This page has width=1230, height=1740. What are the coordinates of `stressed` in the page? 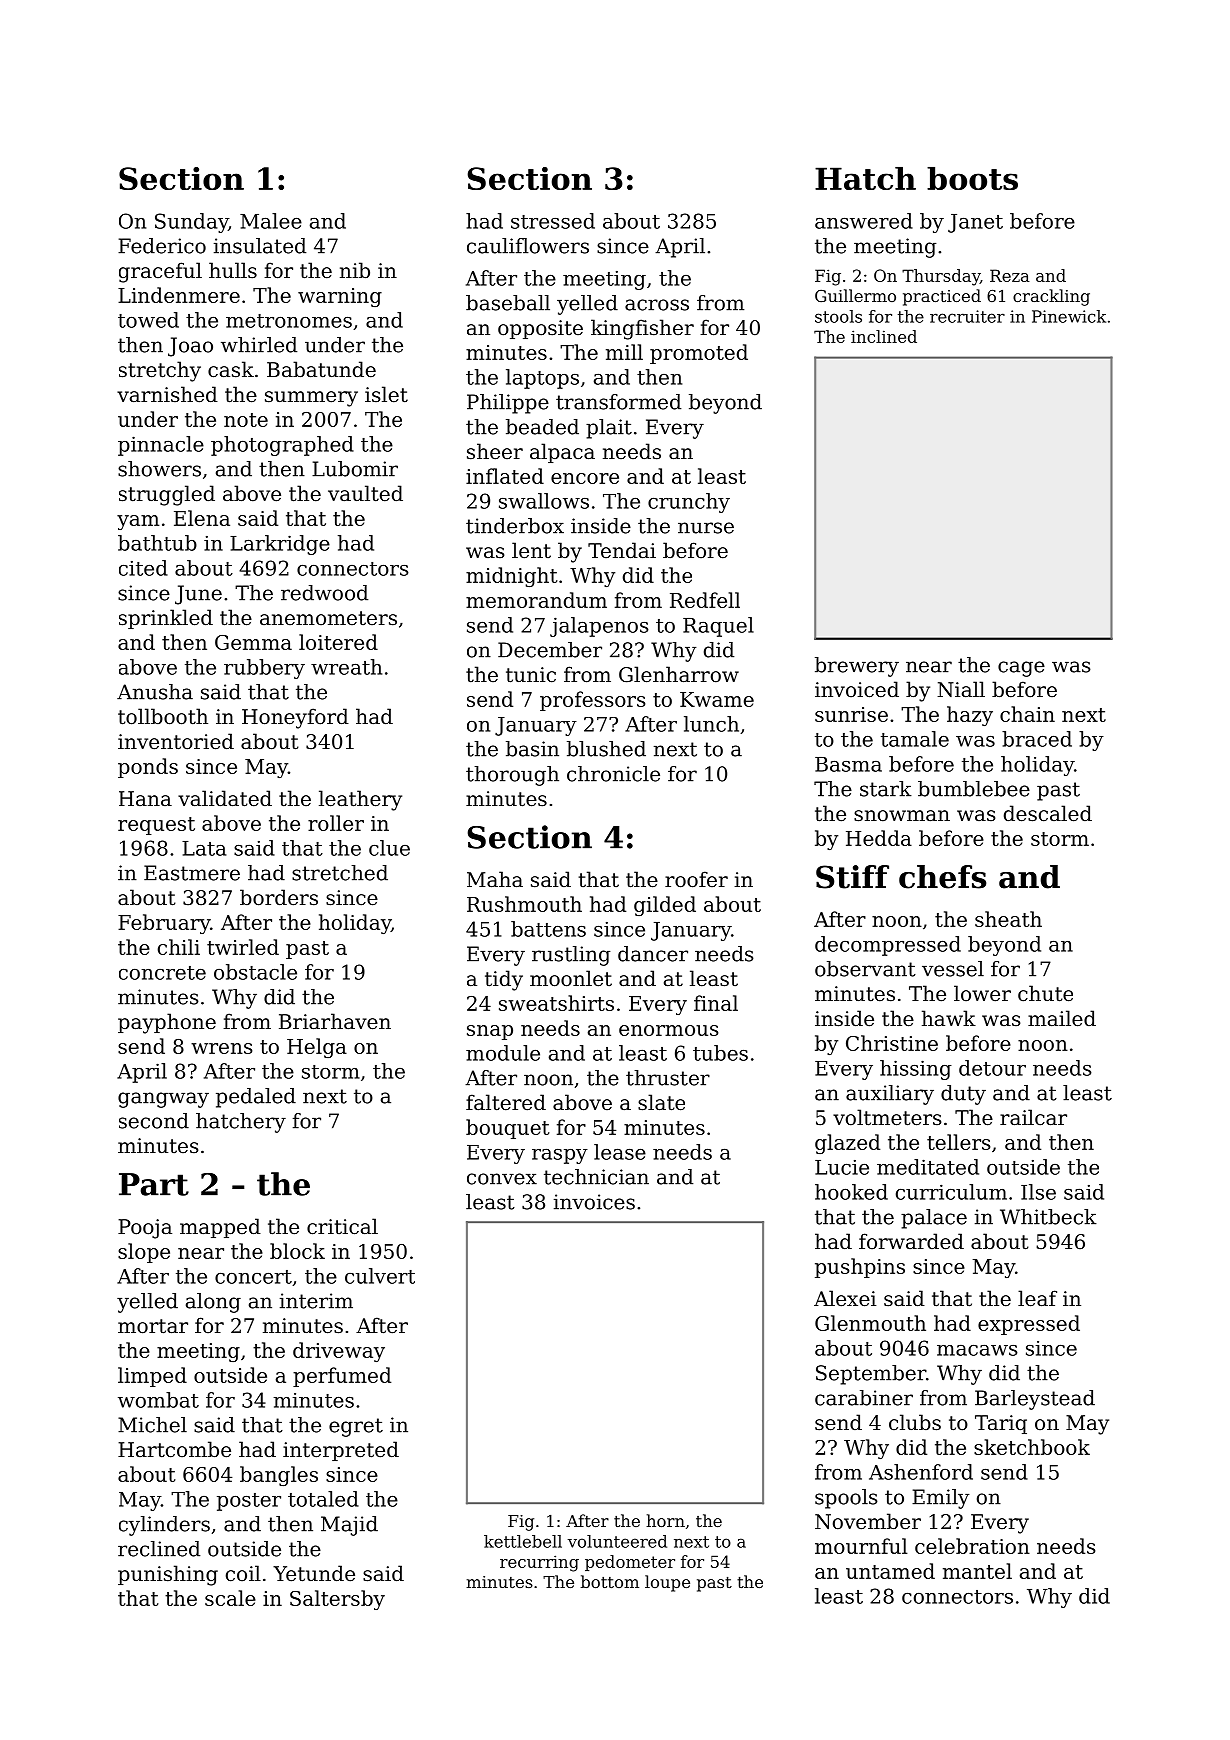 It's located at (553, 221).
